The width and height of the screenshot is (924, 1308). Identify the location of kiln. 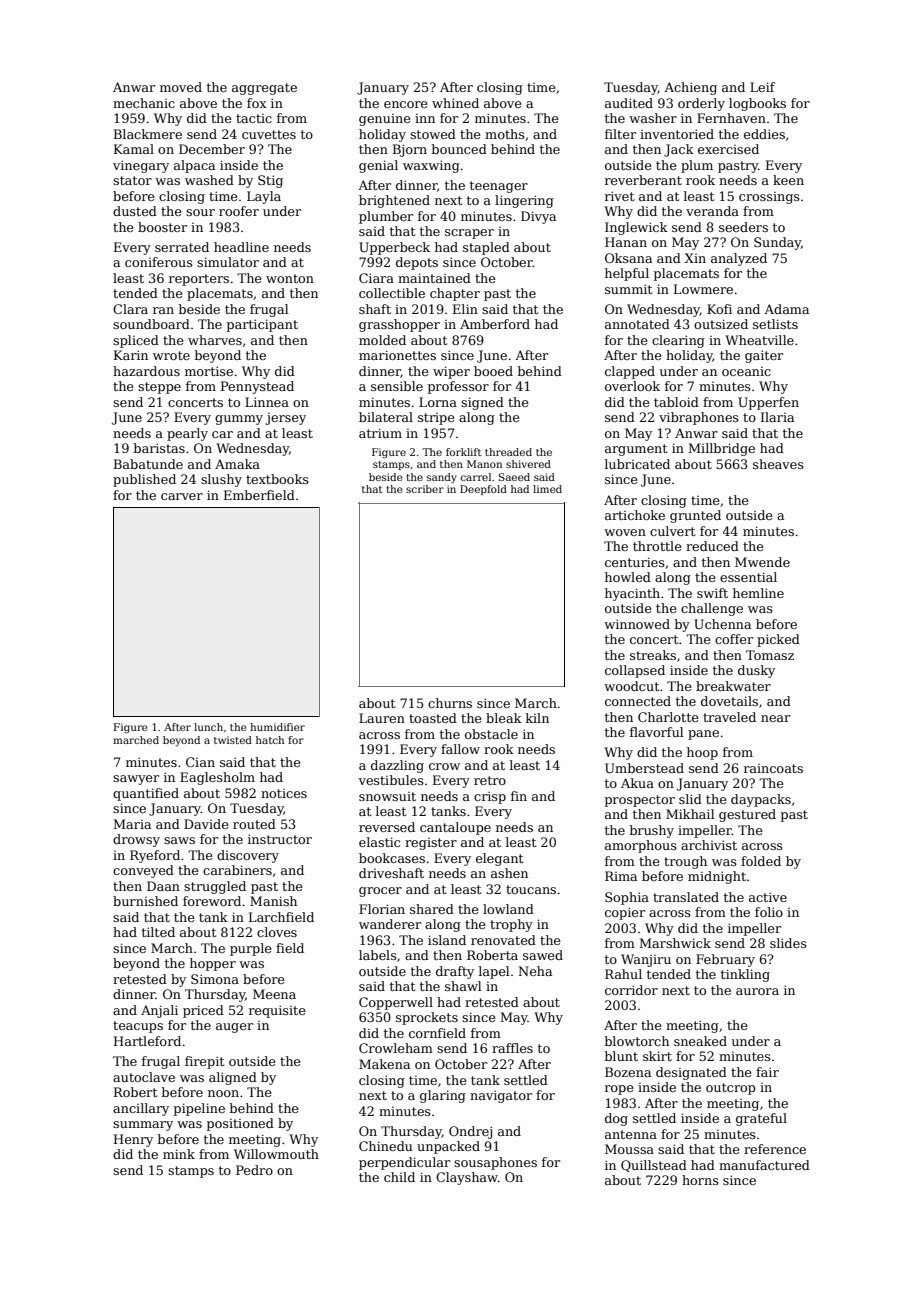
(537, 718).
